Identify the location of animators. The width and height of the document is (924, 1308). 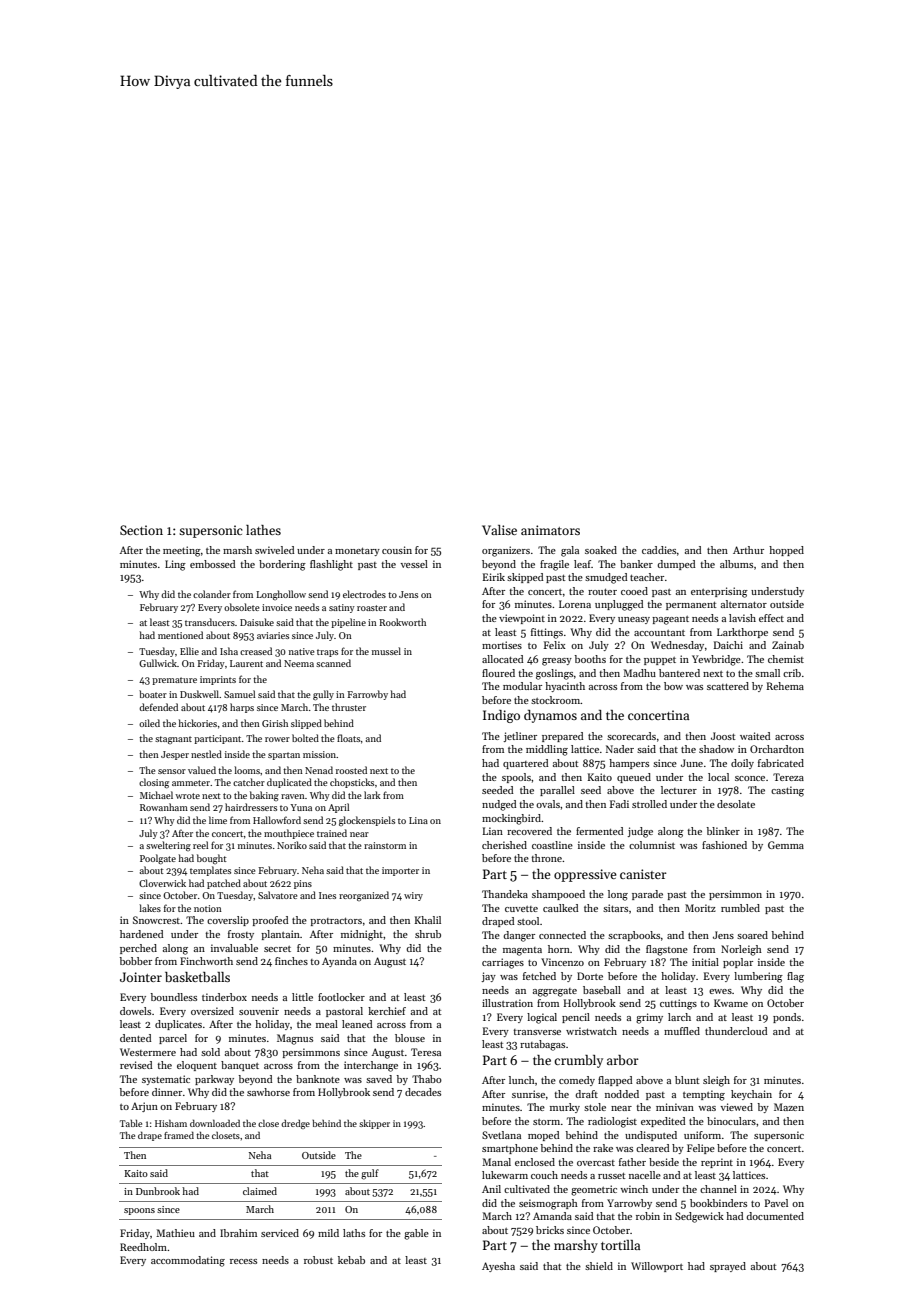
(550, 530).
